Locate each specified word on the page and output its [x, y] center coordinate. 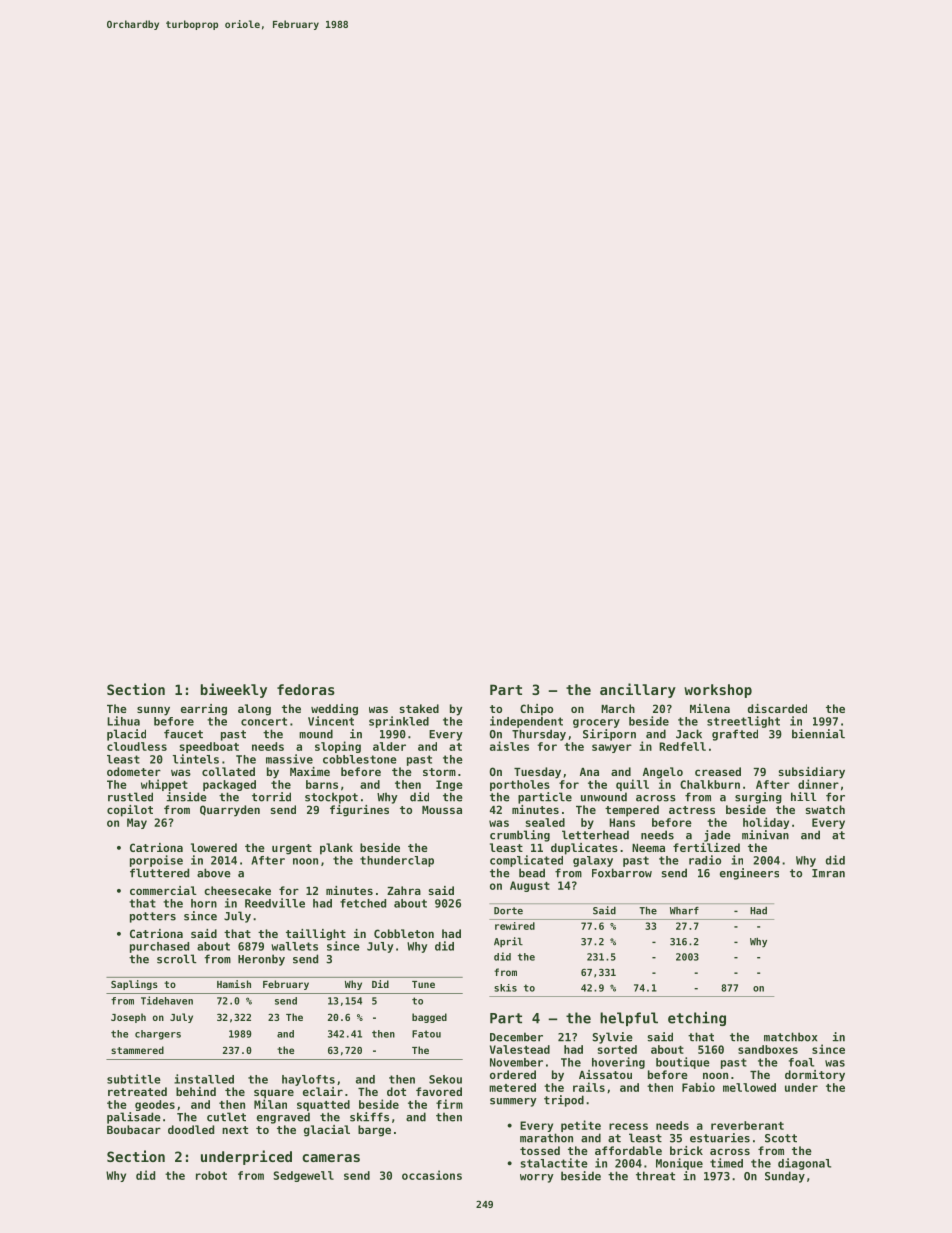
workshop [718, 691]
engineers [749, 874]
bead [532, 873]
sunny [153, 711]
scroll [177, 959]
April [508, 942]
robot [211, 1175]
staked [419, 708]
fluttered [159, 873]
